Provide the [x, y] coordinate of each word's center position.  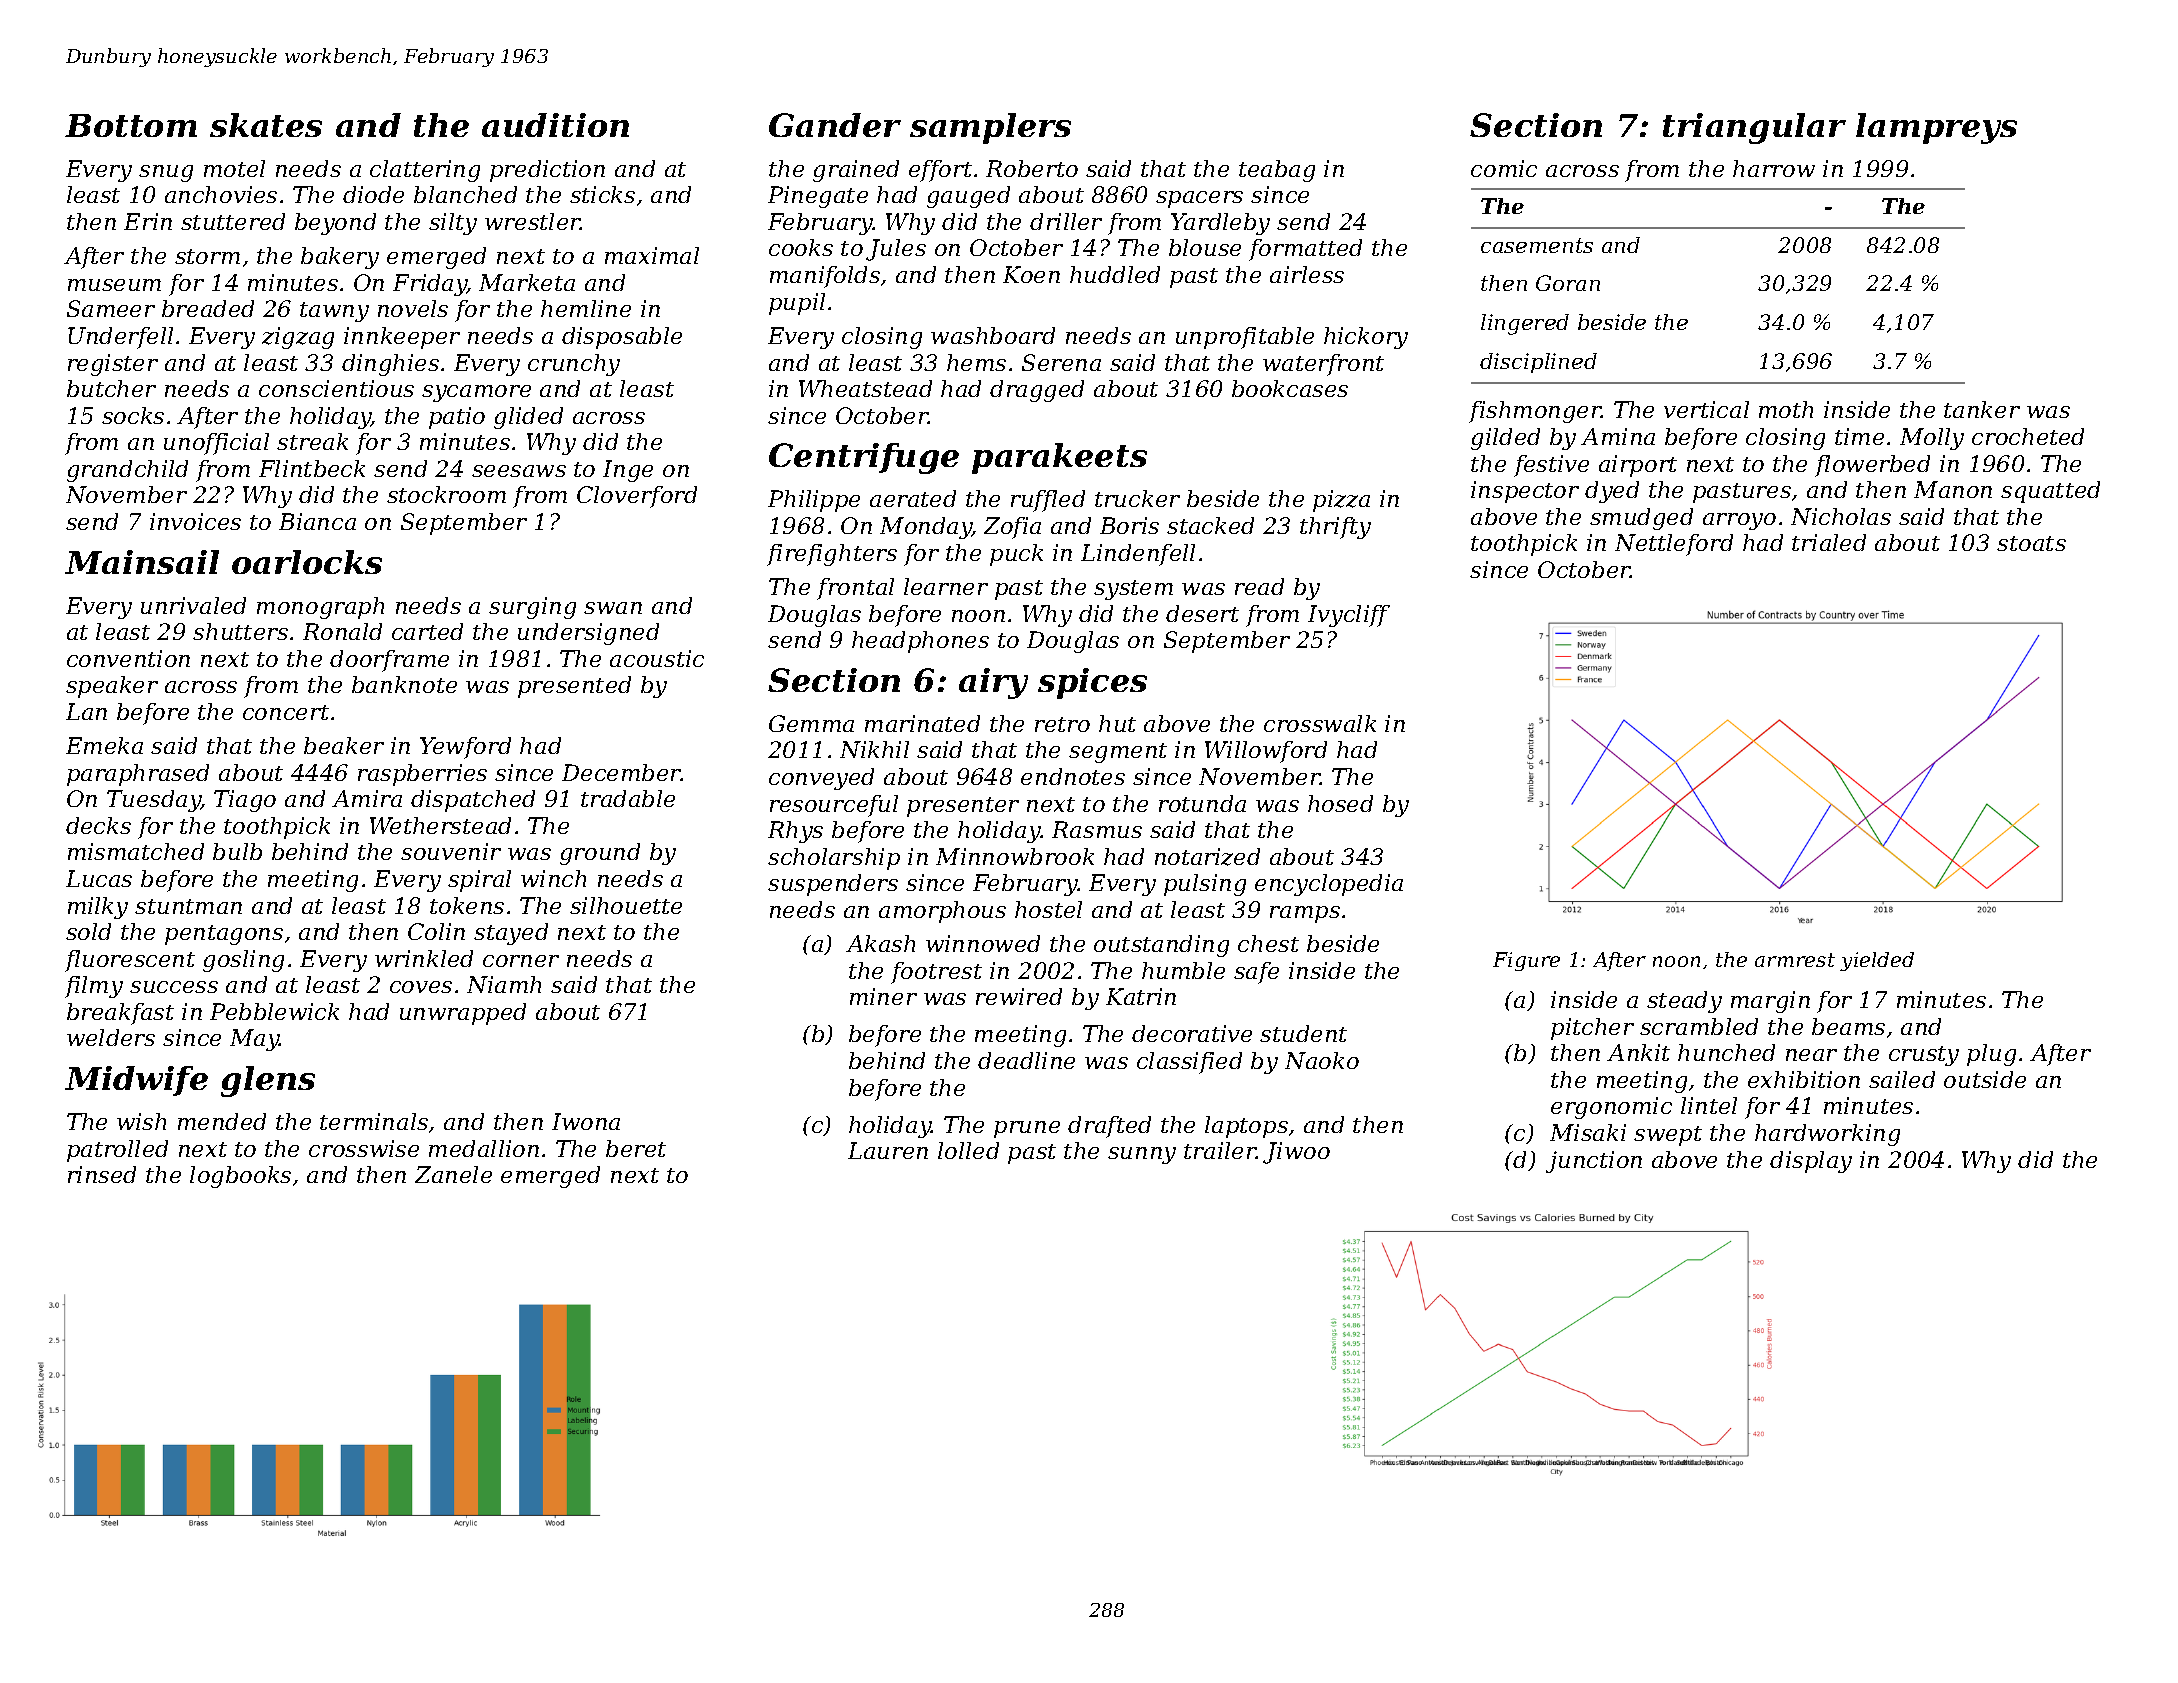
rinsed [102, 1174]
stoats [2031, 543]
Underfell [120, 338]
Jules [896, 250]
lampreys [1936, 128]
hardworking [1827, 1135]
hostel [1048, 909]
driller [1066, 221]
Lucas [99, 878]
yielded [1877, 961]
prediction [547, 171]
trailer [1220, 1150]
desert [1202, 613]
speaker [112, 687]
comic [1504, 168]
